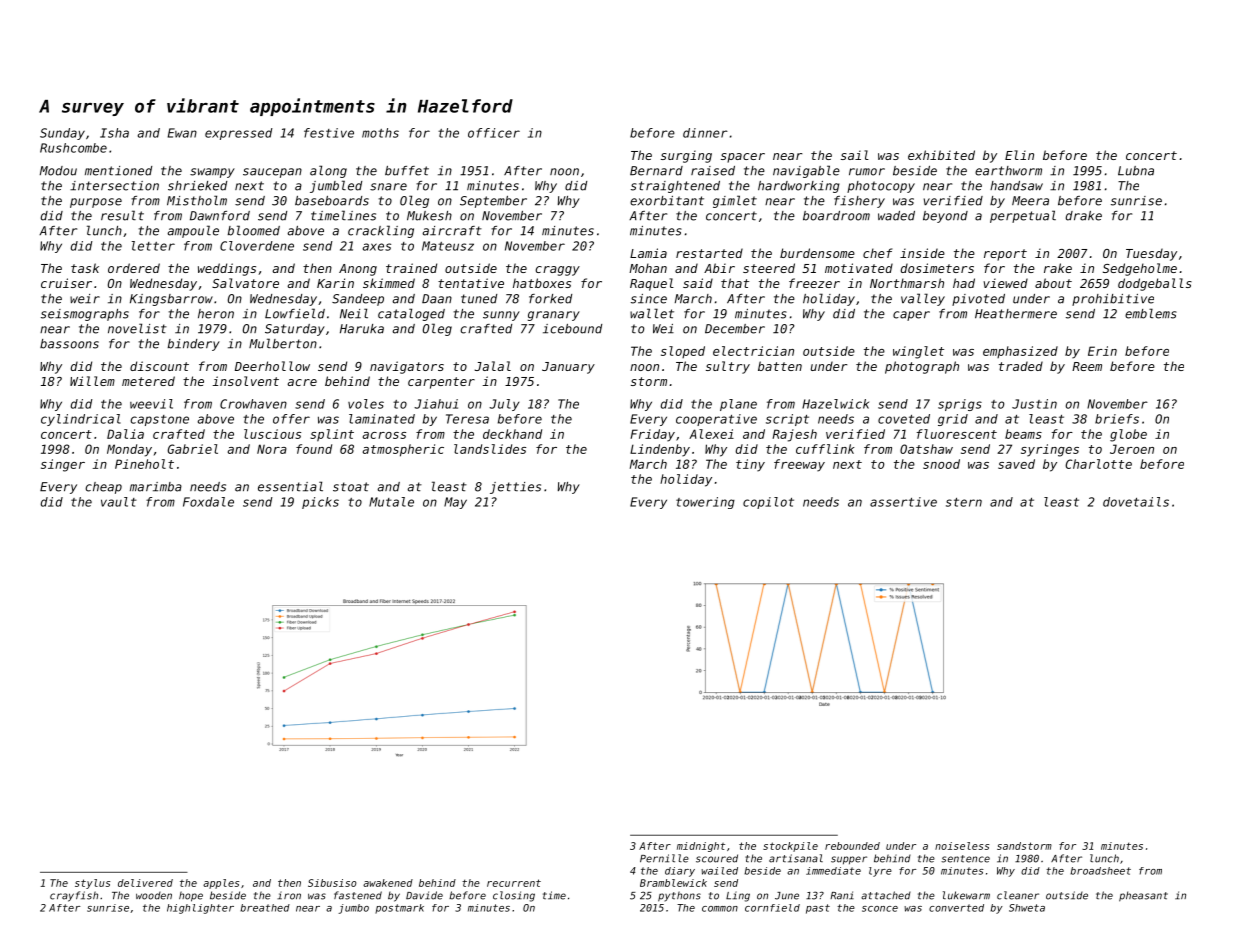 This screenshot has width=1233, height=952. What do you see at coordinates (660, 450) in the screenshot?
I see `Lindenby` at bounding box center [660, 450].
